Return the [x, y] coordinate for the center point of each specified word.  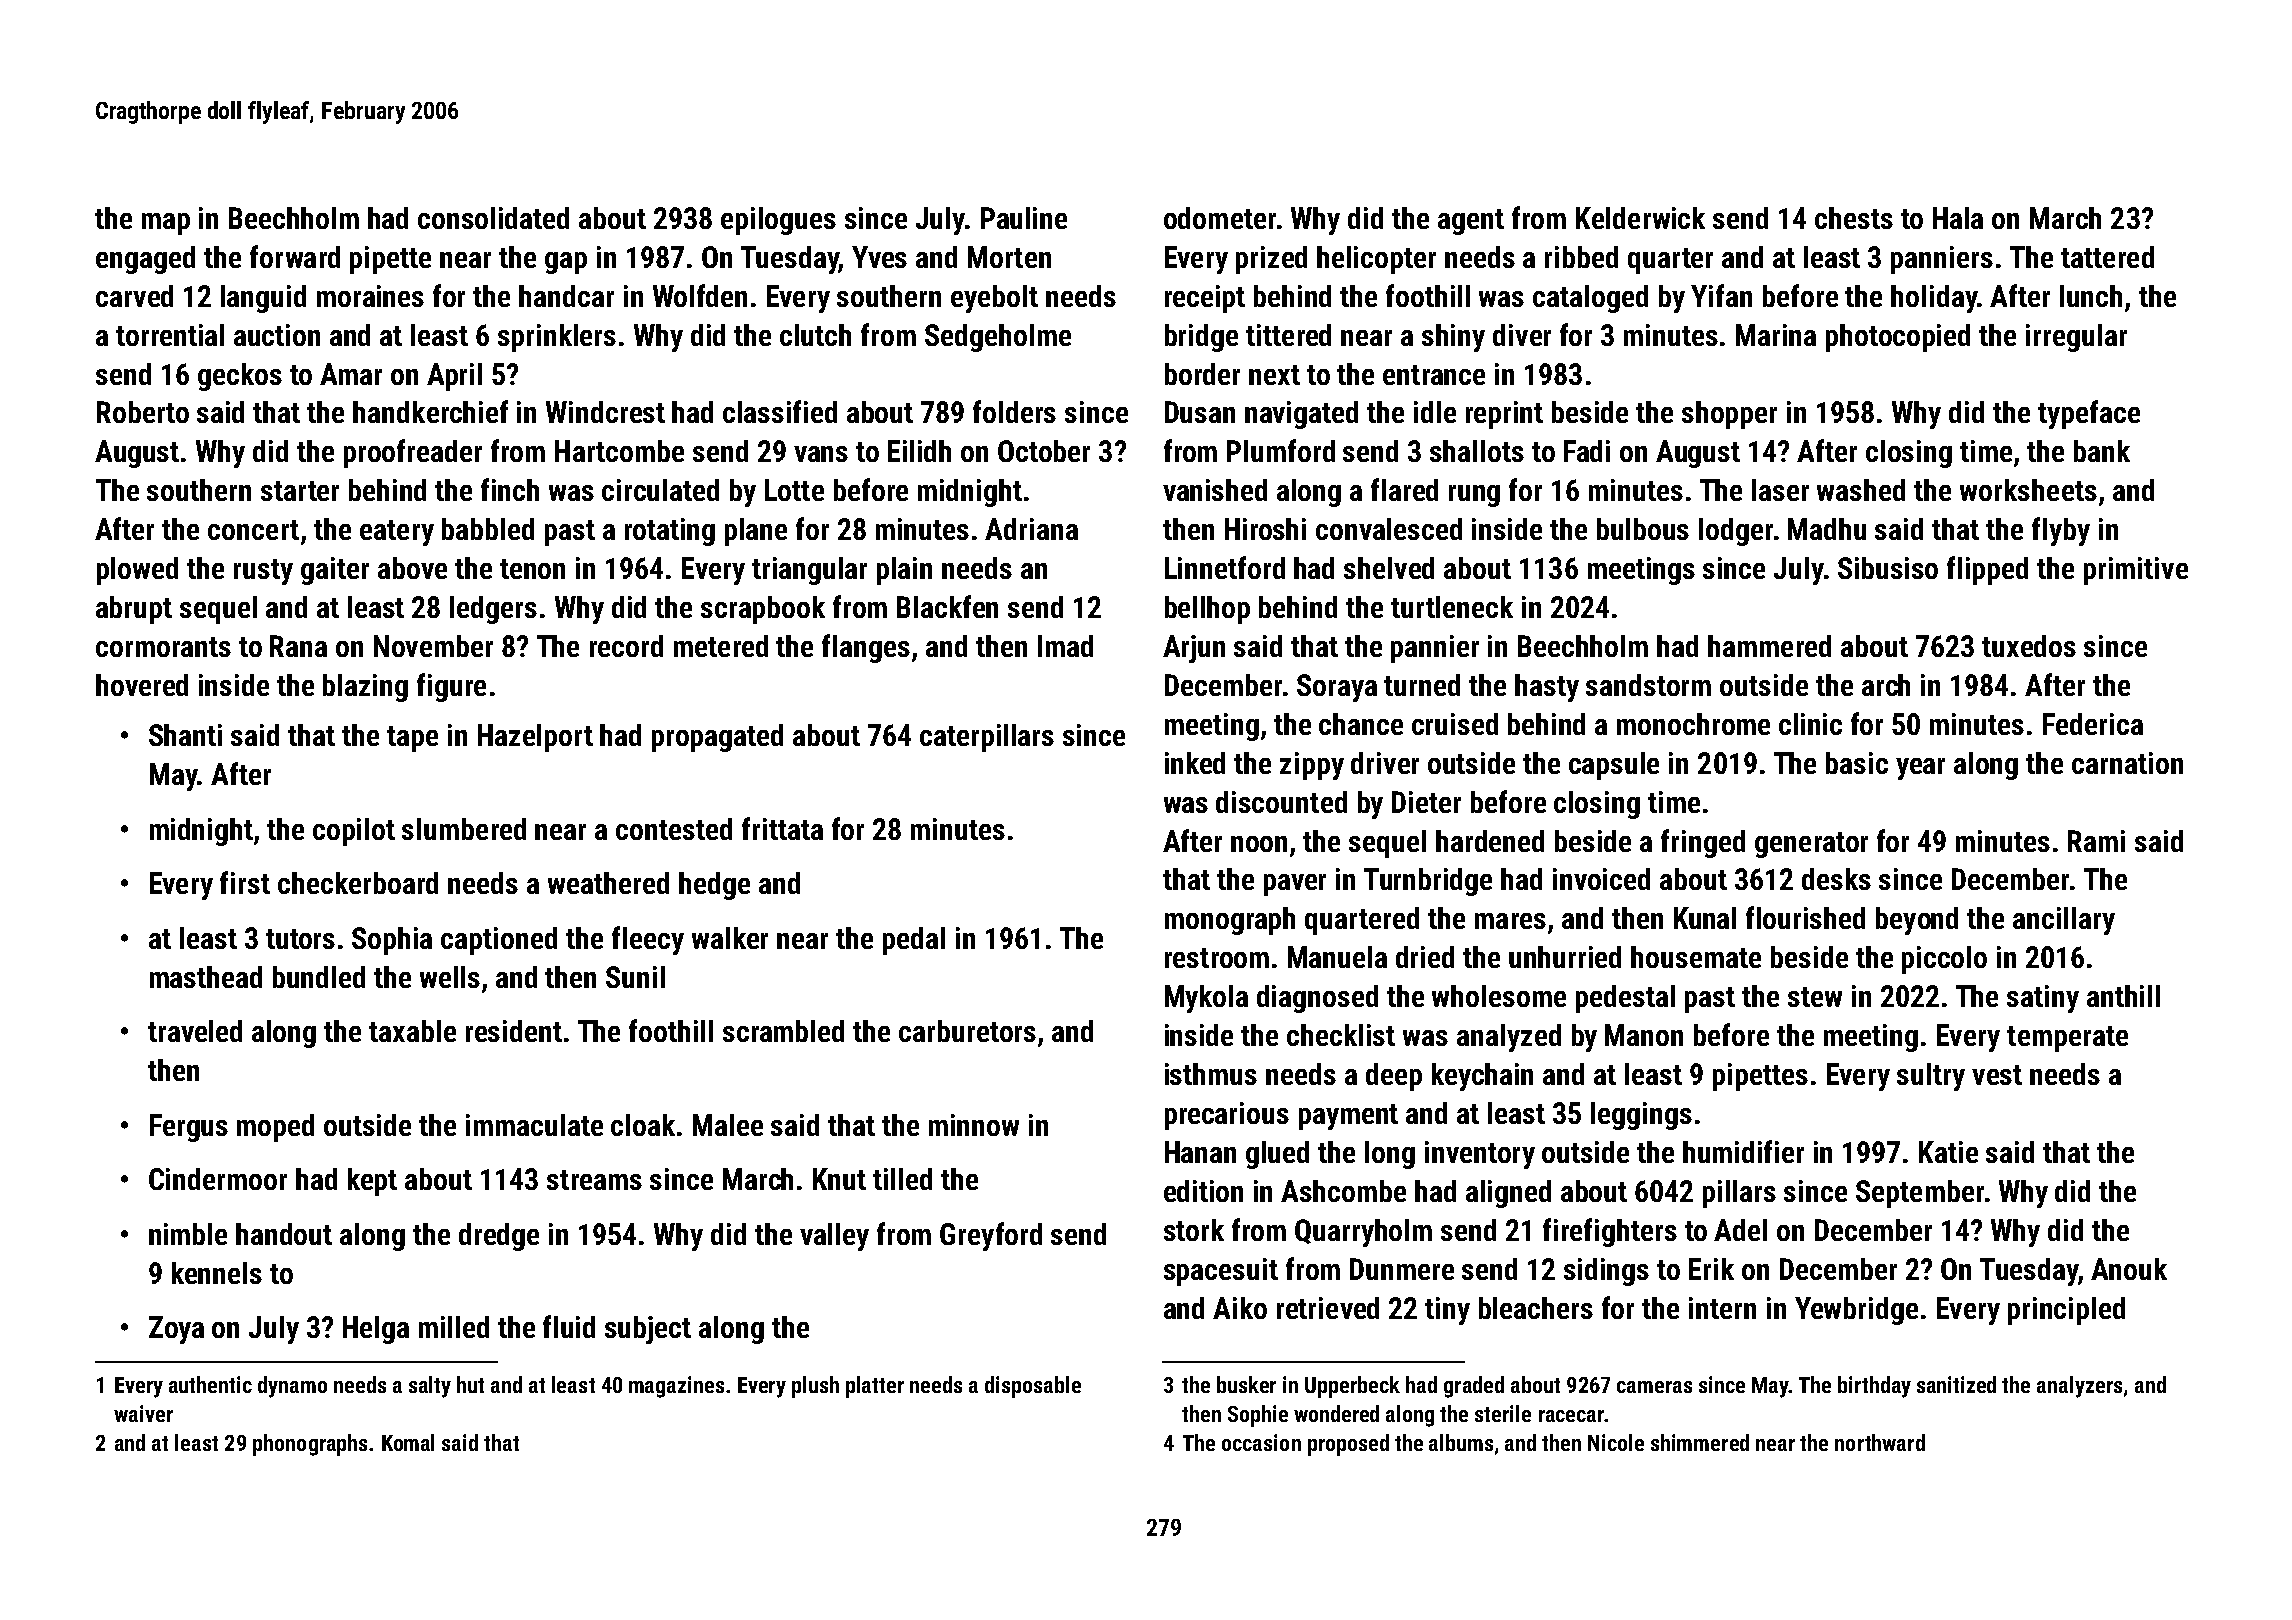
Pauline [1024, 218]
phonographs [310, 1445]
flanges [866, 648]
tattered [2107, 257]
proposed [1348, 1445]
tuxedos [2029, 646]
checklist [1341, 1035]
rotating [670, 532]
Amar [351, 374]
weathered [608, 883]
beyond [1917, 921]
